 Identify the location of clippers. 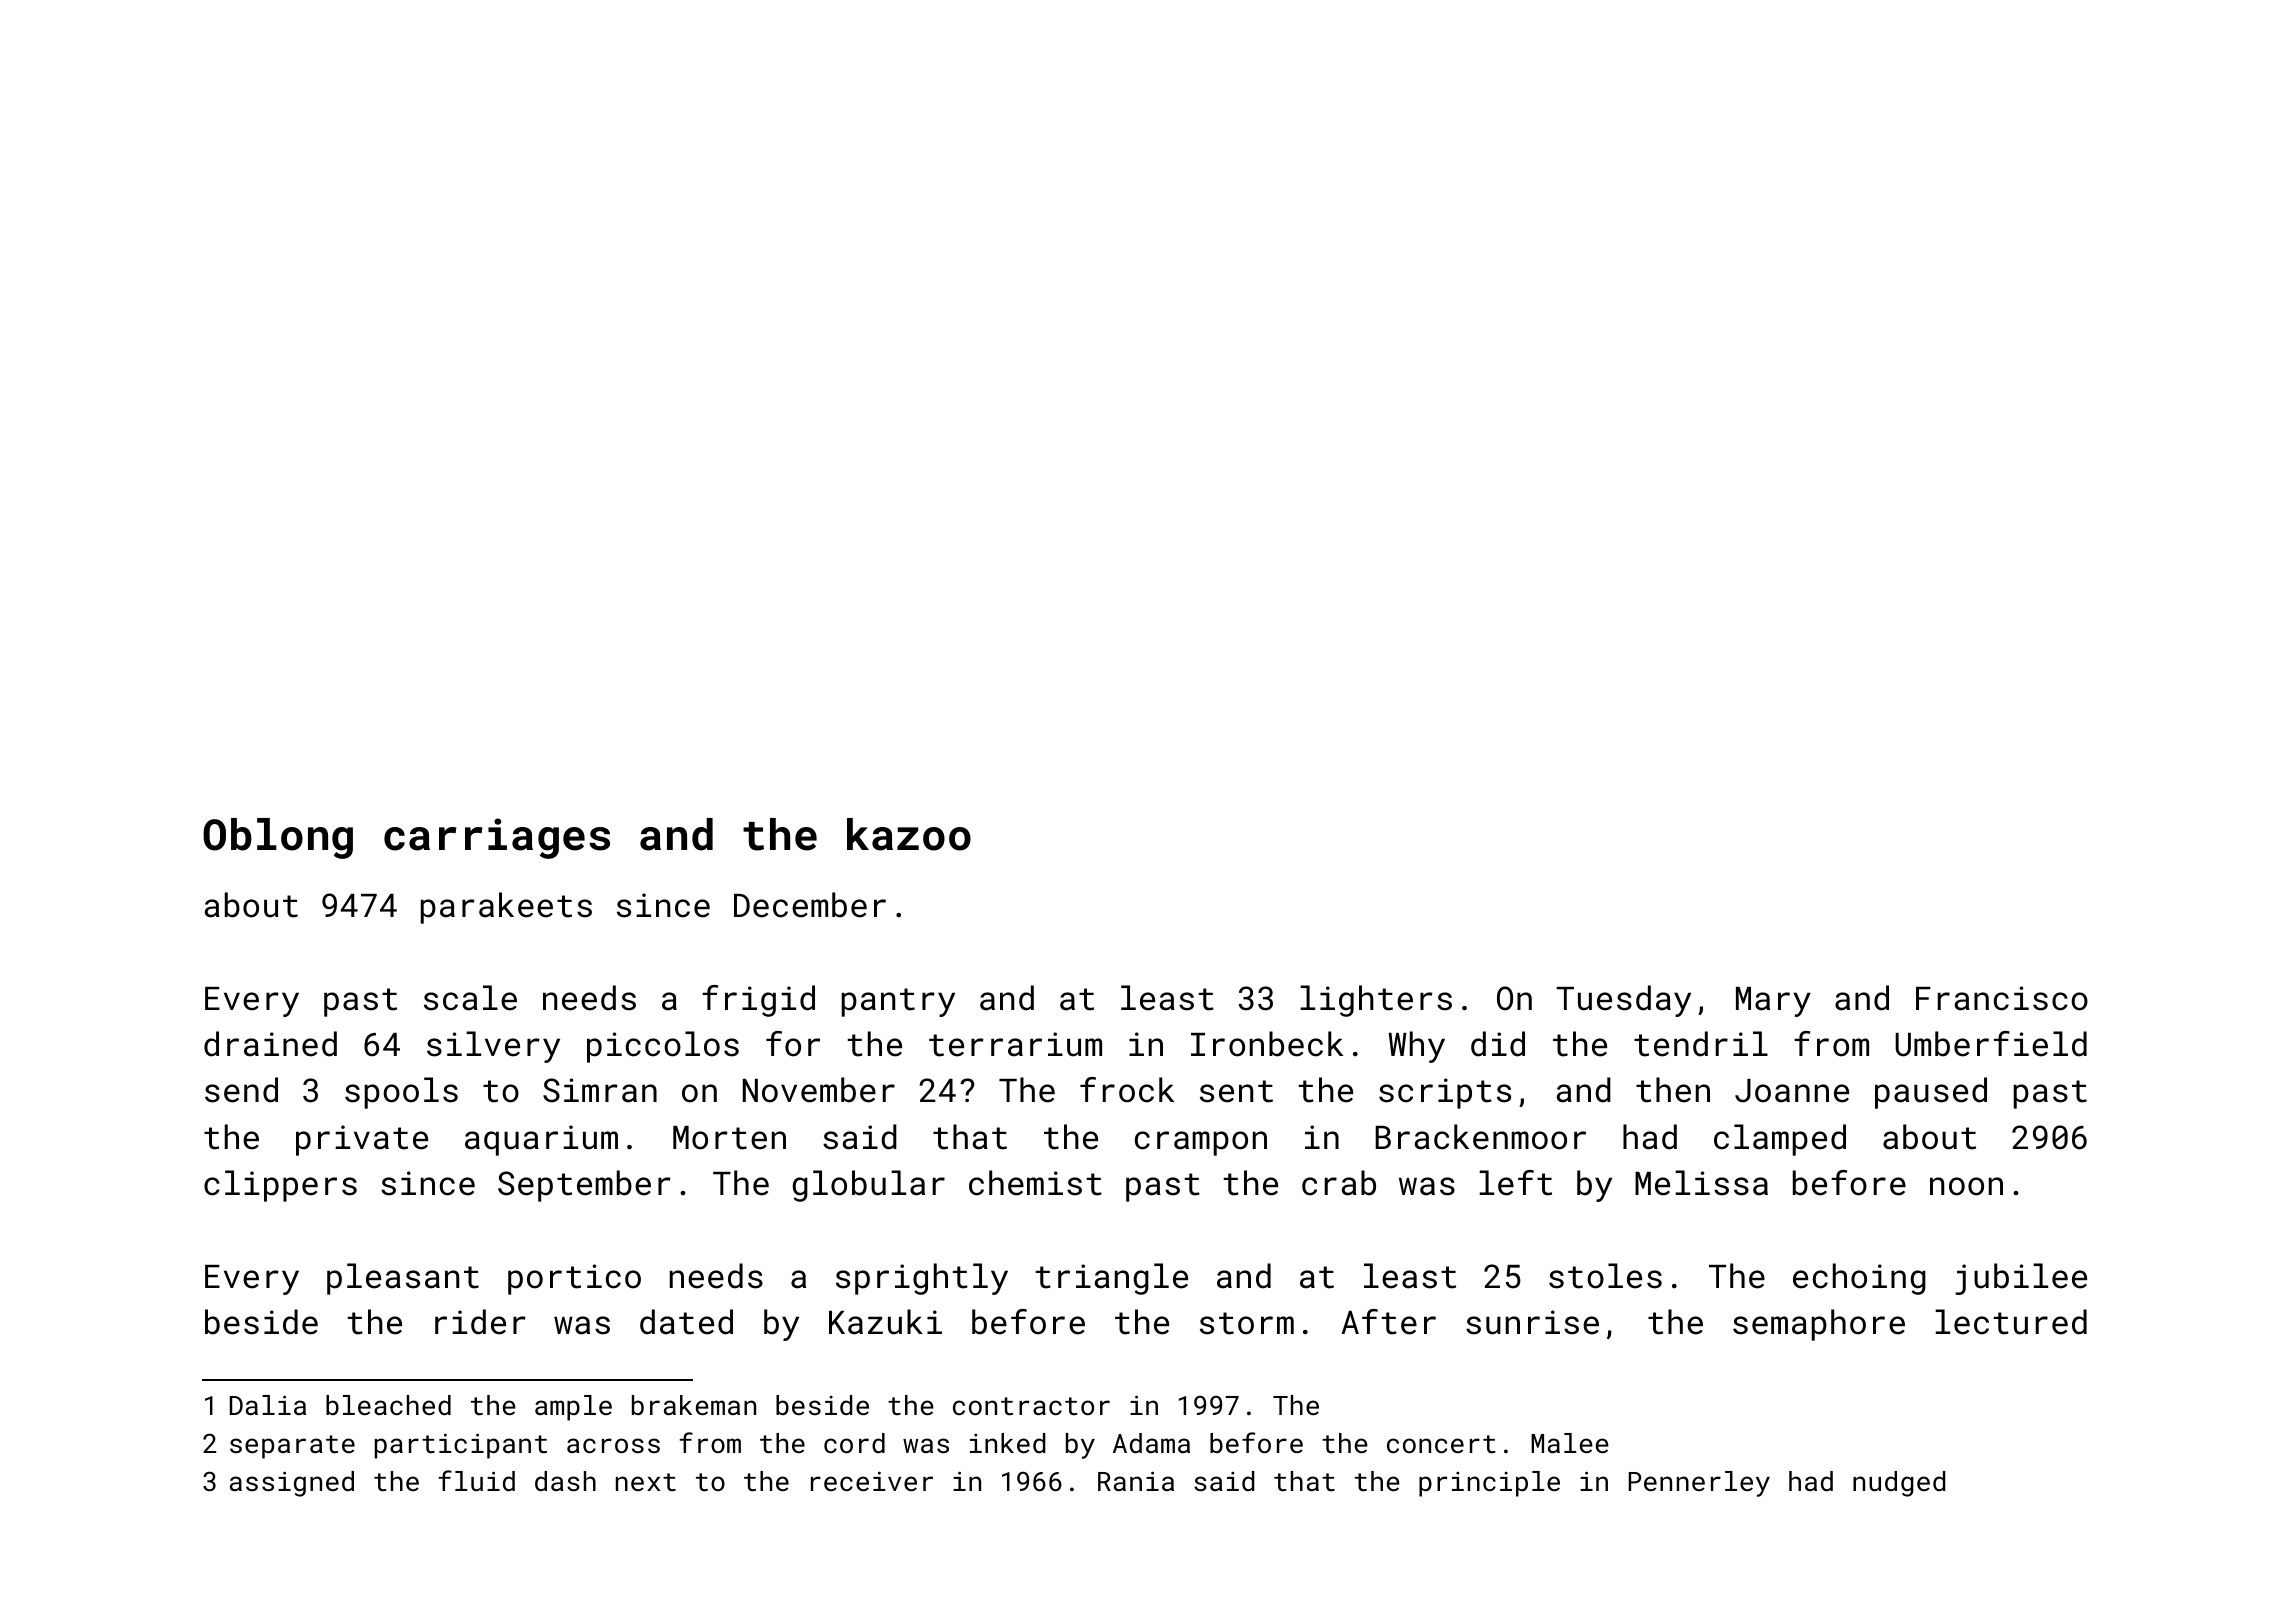
(280, 1186).
